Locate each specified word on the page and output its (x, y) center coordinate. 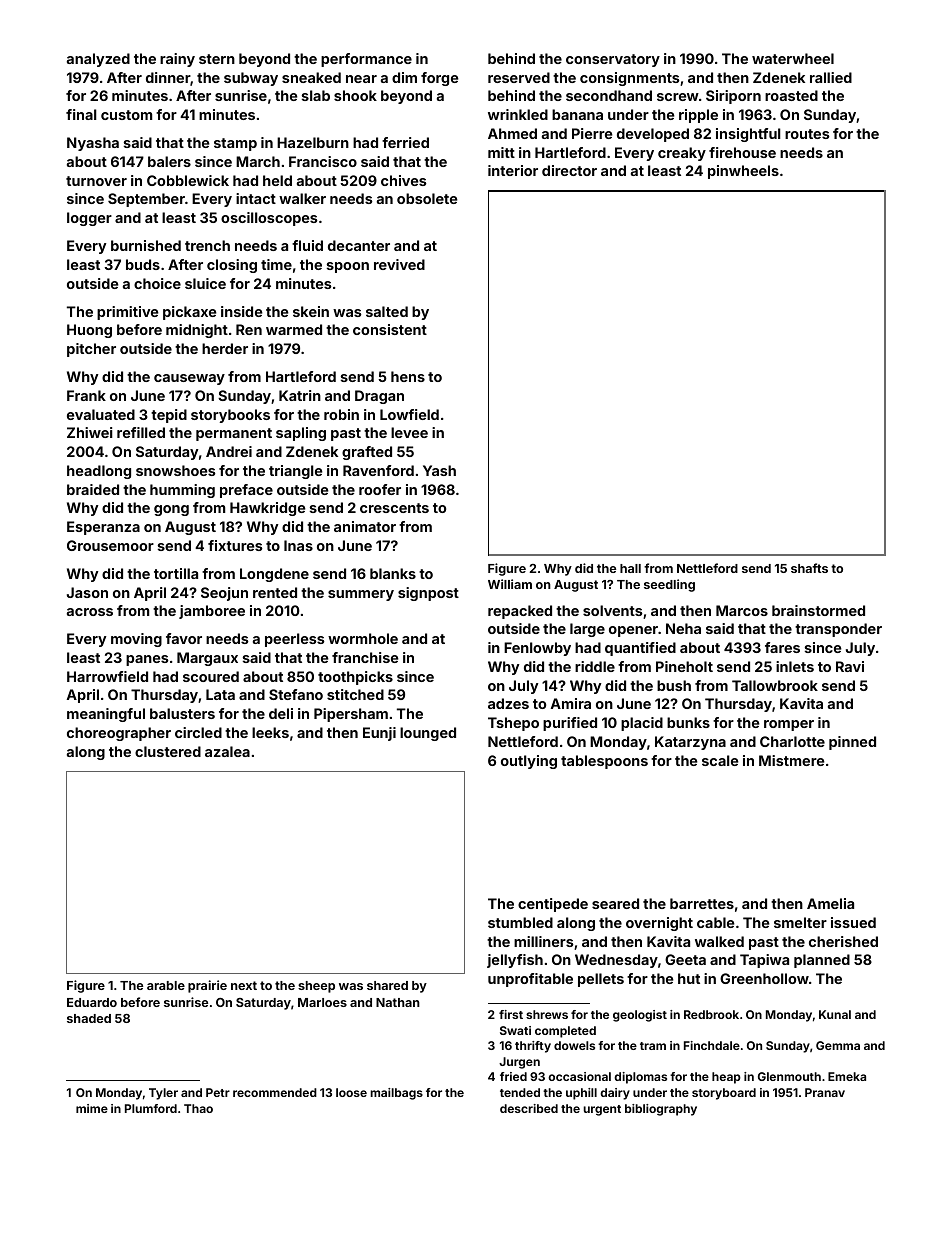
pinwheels (743, 172)
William (510, 584)
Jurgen (519, 1063)
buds (143, 264)
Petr (218, 1092)
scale (720, 760)
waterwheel (793, 58)
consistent (390, 329)
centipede (553, 905)
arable (166, 985)
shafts (809, 568)
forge (440, 79)
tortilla (176, 573)
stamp (235, 144)
